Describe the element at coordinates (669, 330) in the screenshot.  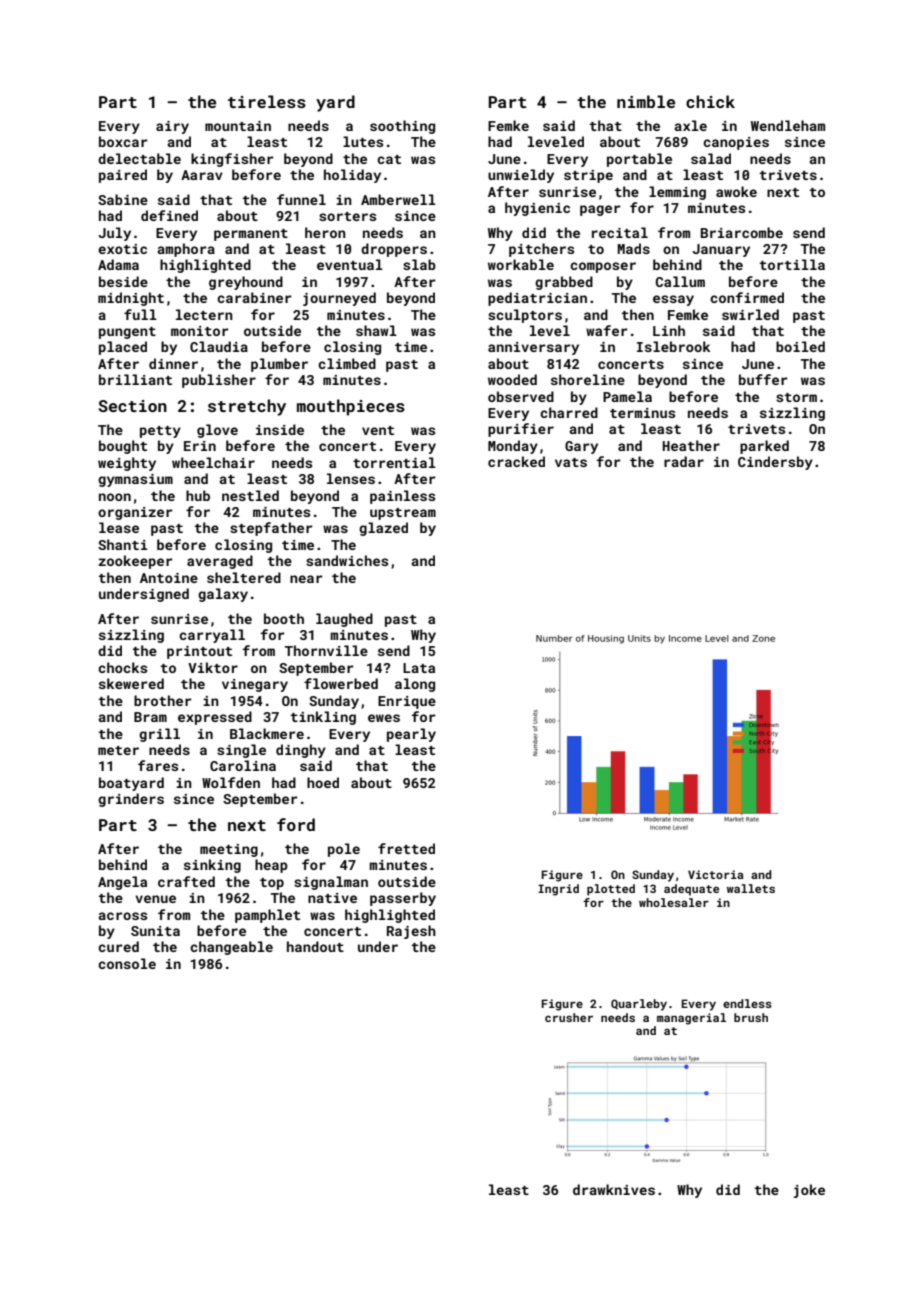
I see `Linh` at that location.
